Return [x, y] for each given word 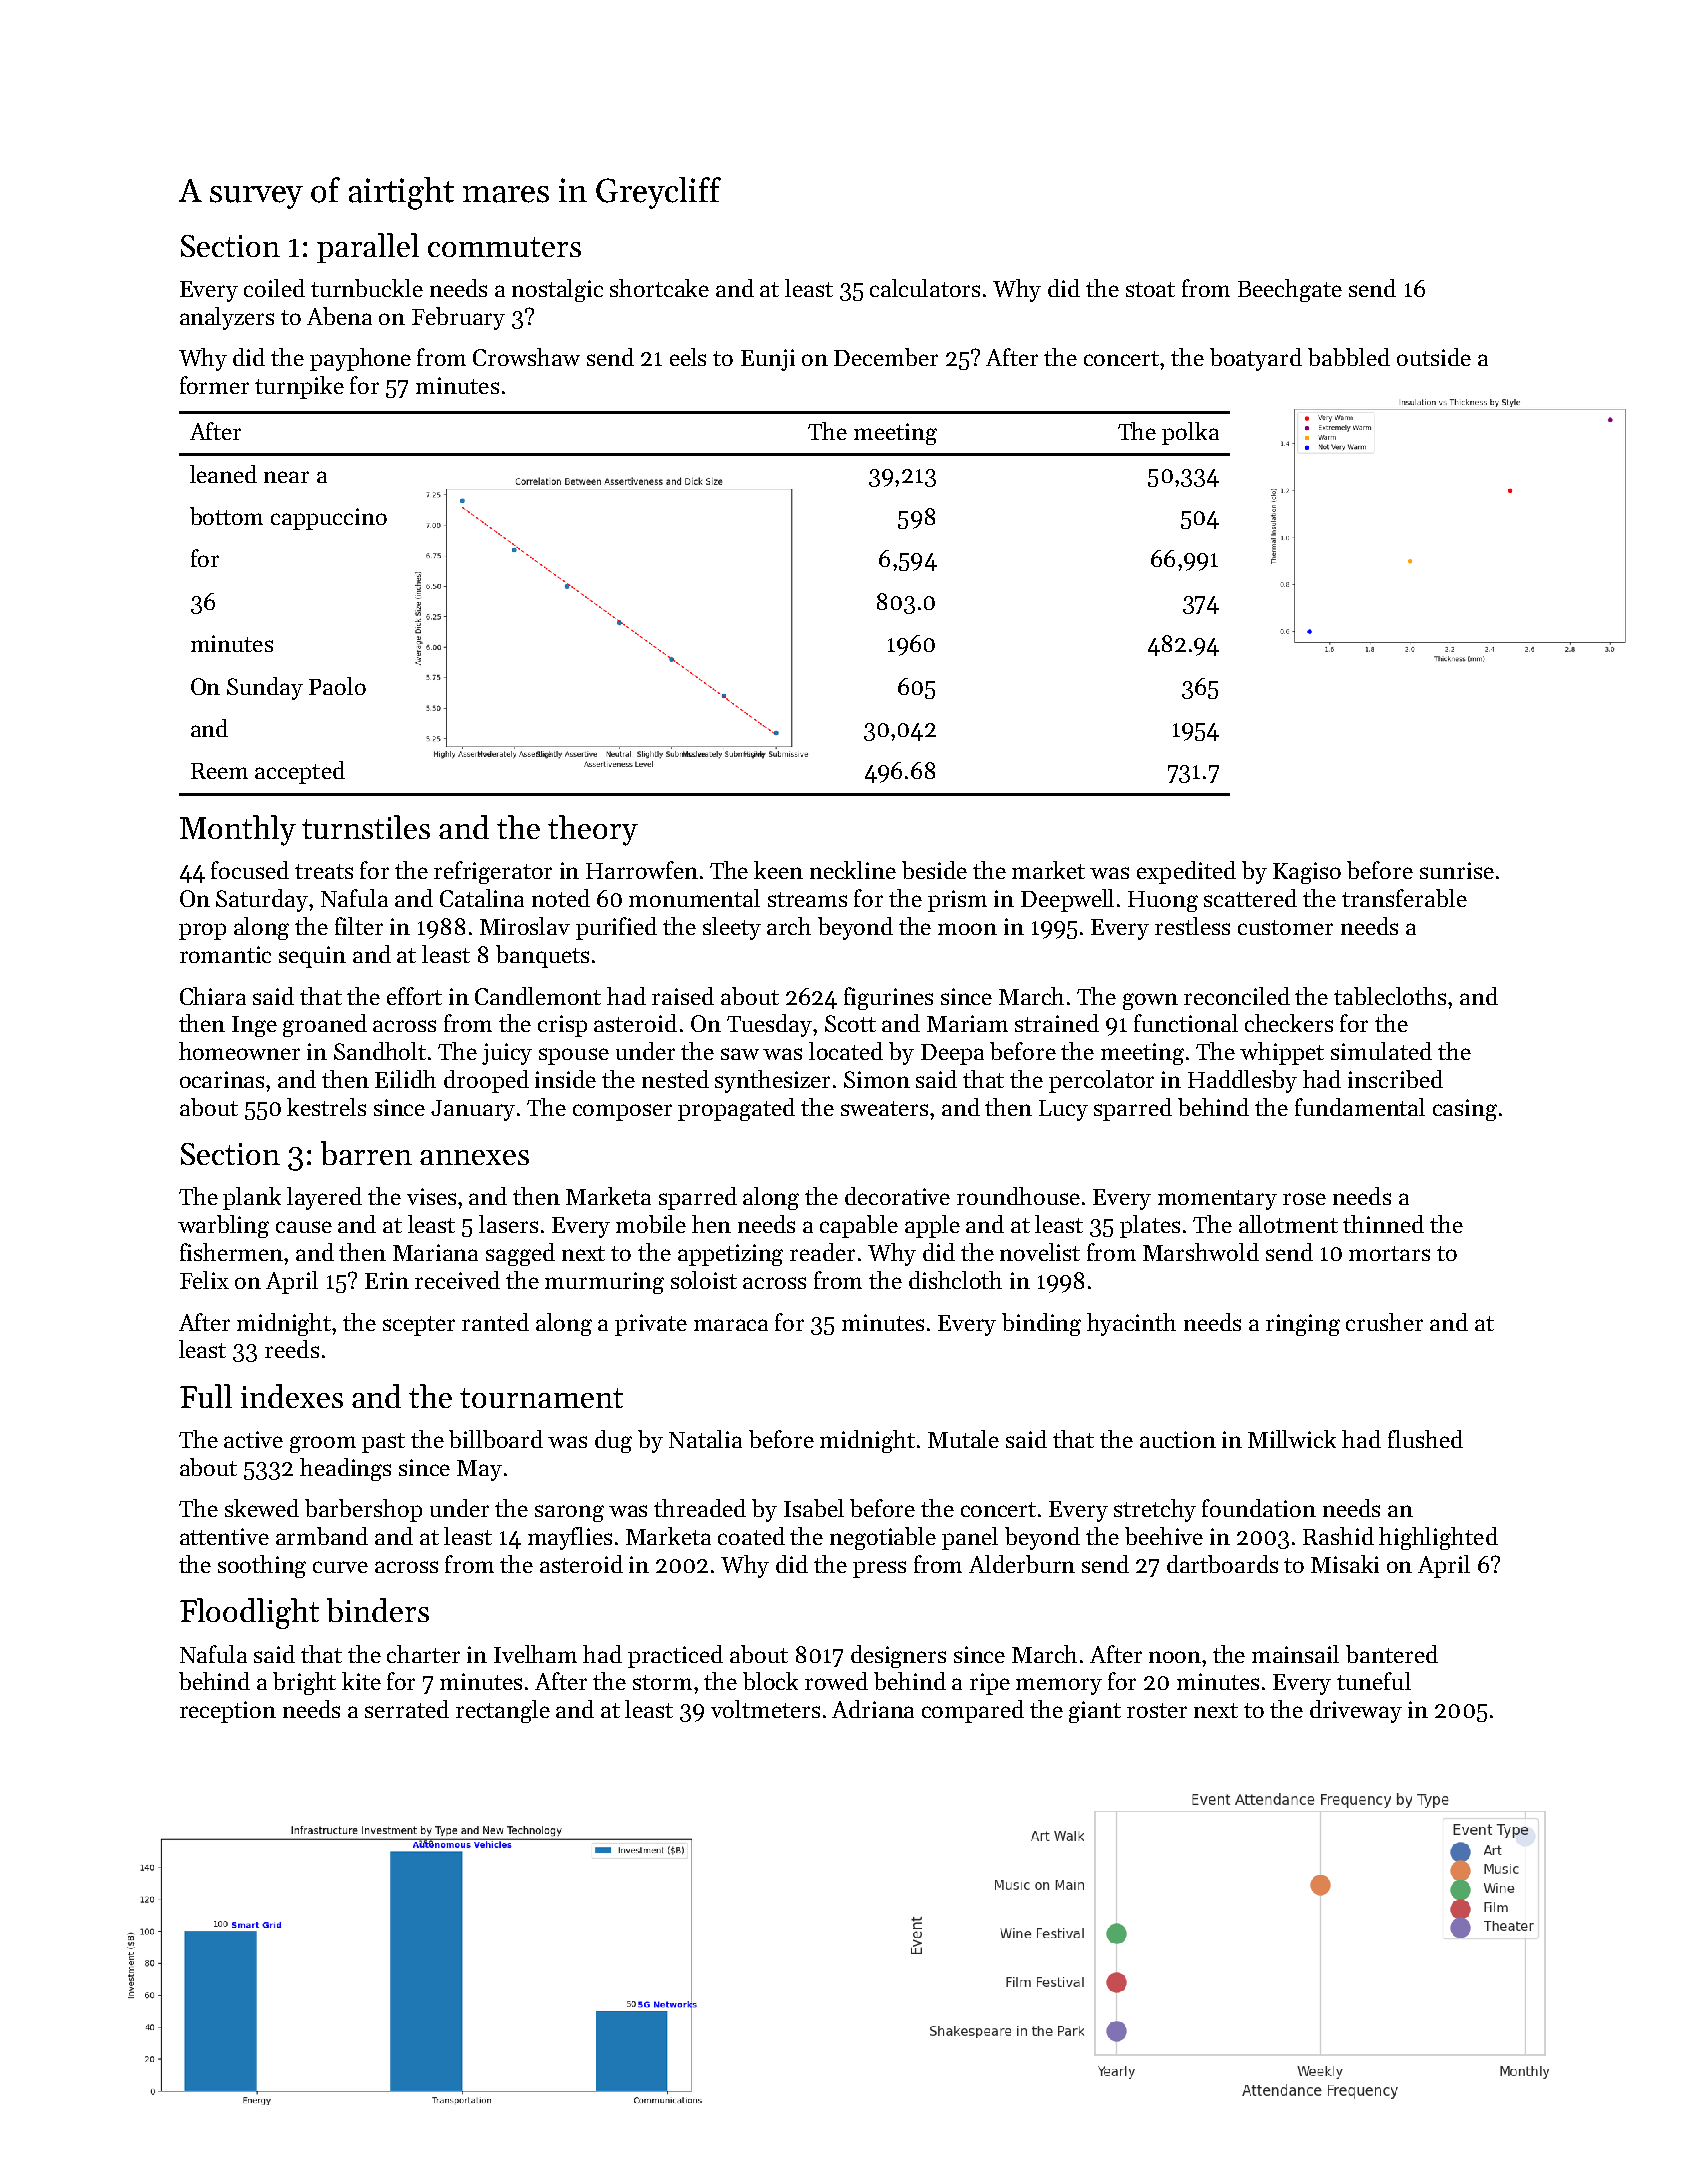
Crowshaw [526, 357]
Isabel [814, 1508]
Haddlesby [1242, 1081]
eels [688, 357]
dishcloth [955, 1280]
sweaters [884, 1108]
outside [1434, 357]
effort [414, 996]
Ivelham [535, 1654]
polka [1190, 433]
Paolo [337, 686]
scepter [419, 1326]
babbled [1349, 357]
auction [1178, 1439]
